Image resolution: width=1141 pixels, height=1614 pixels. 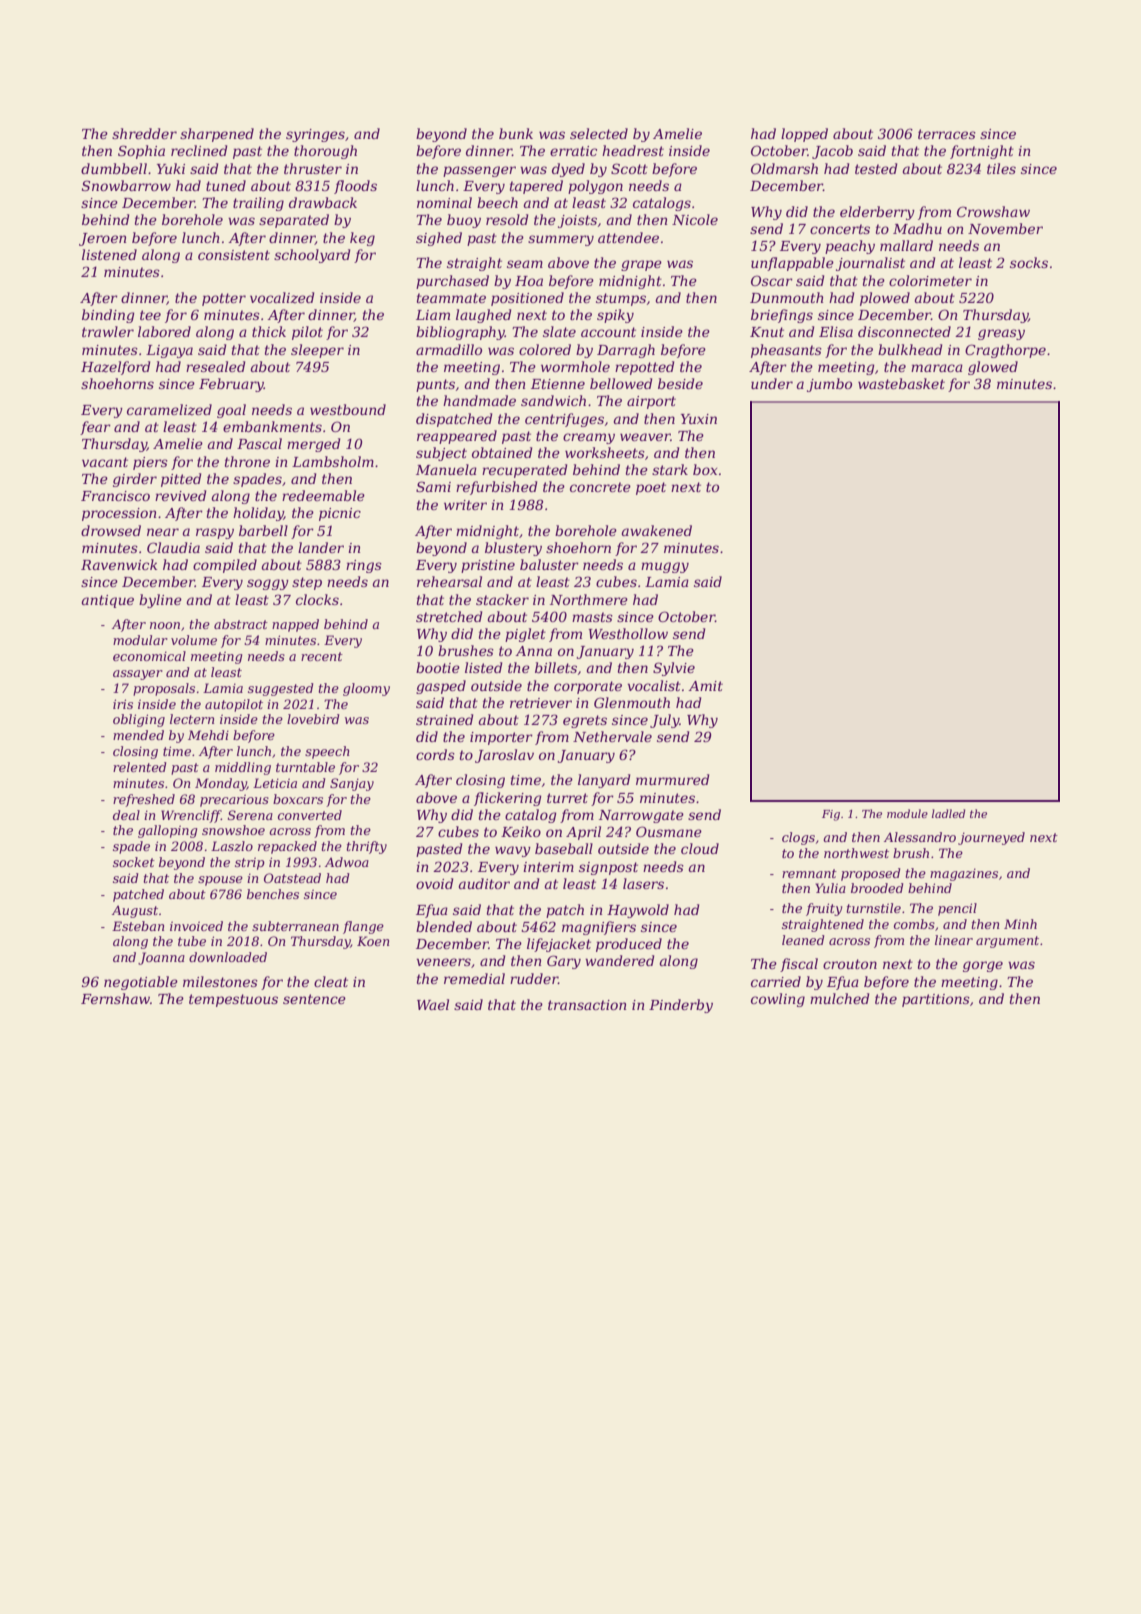 What do you see at coordinates (587, 1005) in the screenshot?
I see `transaction` at bounding box center [587, 1005].
